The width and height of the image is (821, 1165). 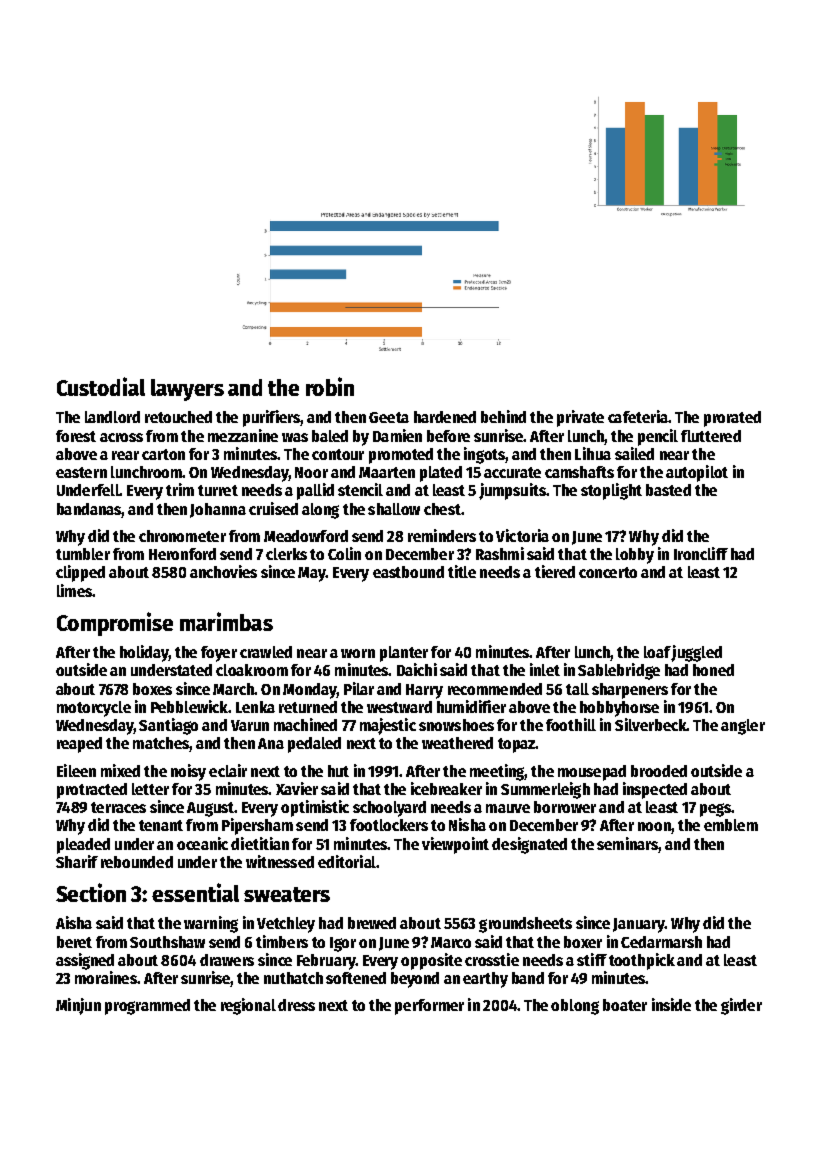 What do you see at coordinates (485, 980) in the image?
I see `earthy` at bounding box center [485, 980].
